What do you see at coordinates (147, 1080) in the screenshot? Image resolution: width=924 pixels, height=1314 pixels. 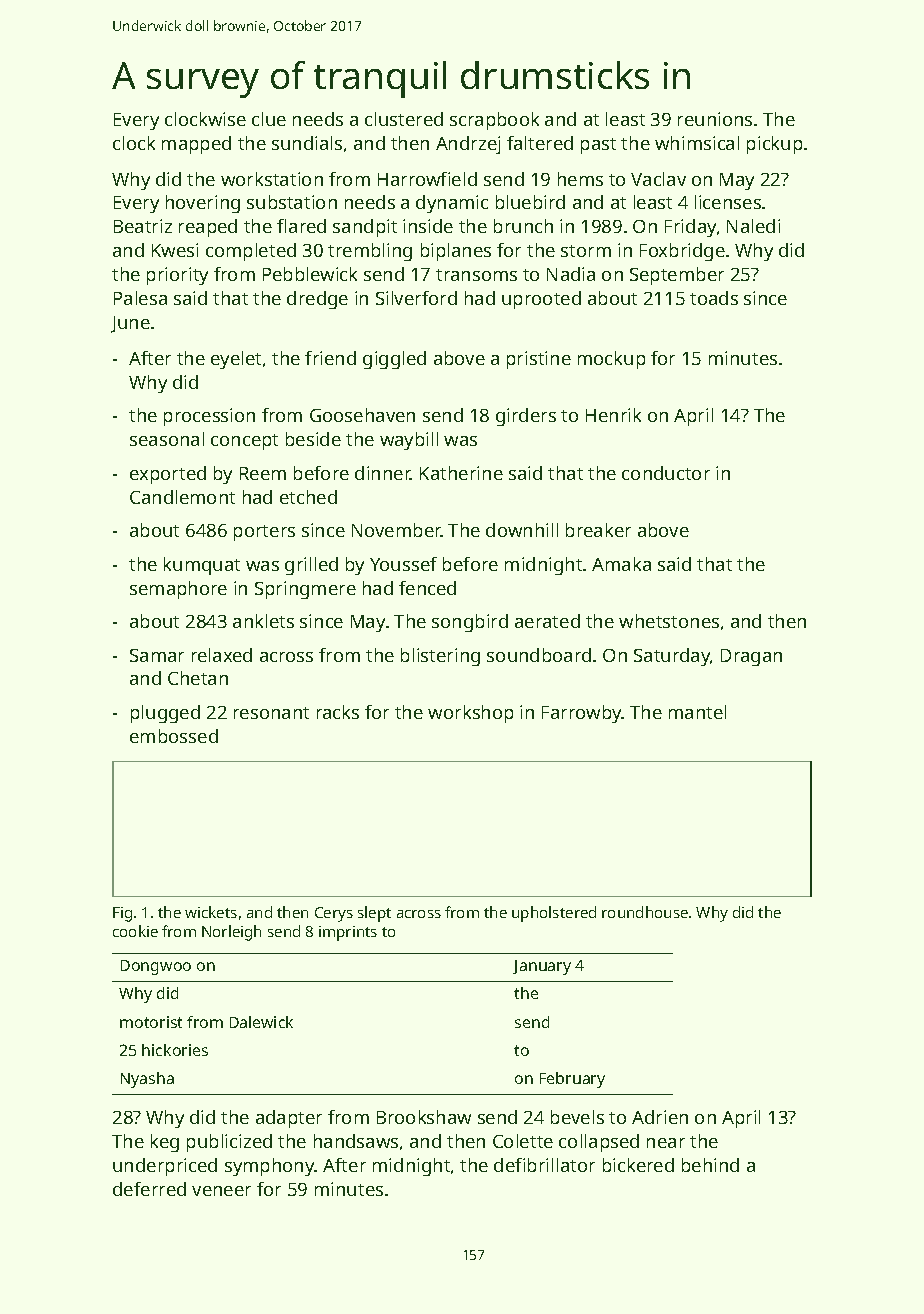 I see `Nyasha` at bounding box center [147, 1080].
